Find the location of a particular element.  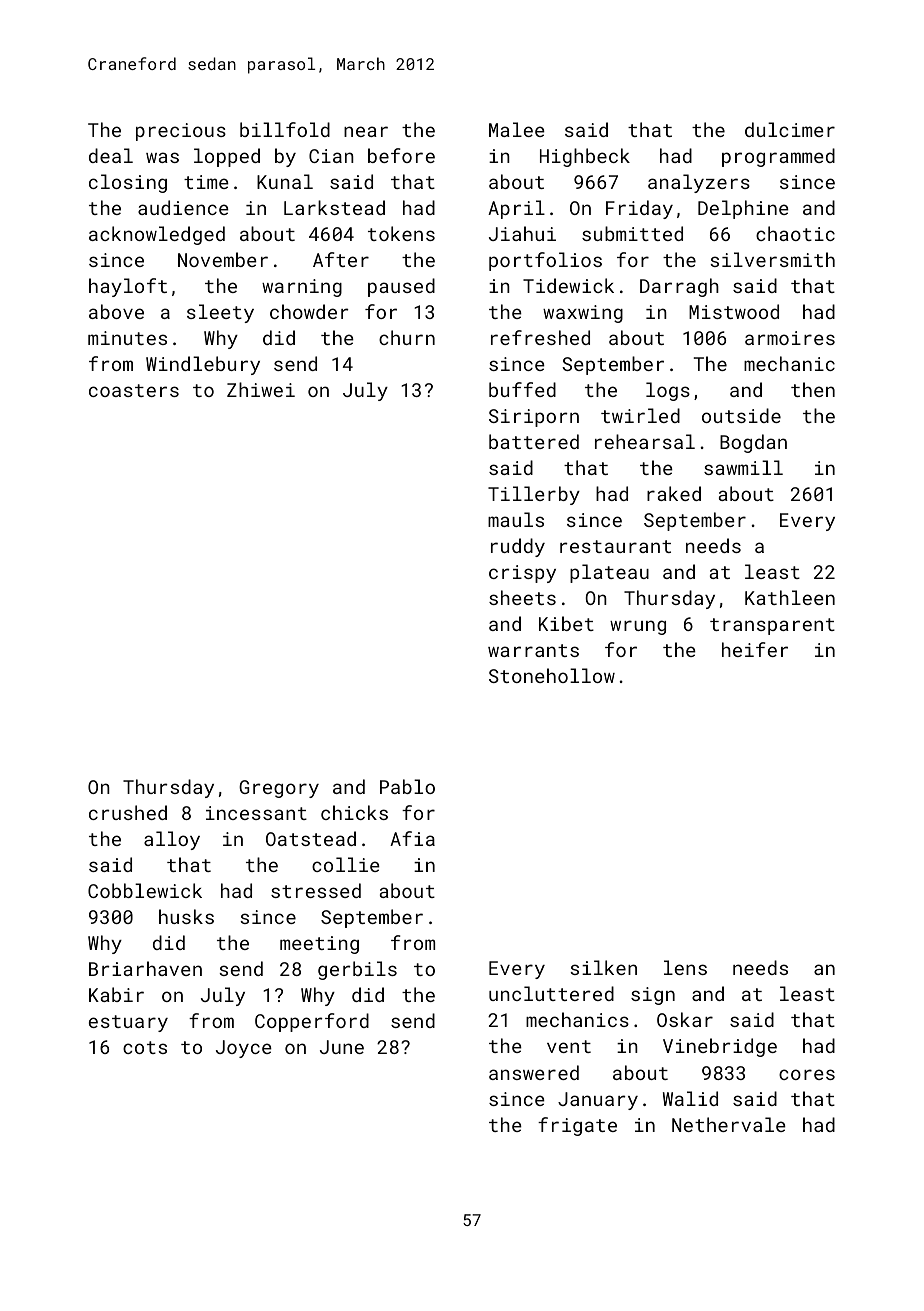

tokens is located at coordinates (401, 233).
